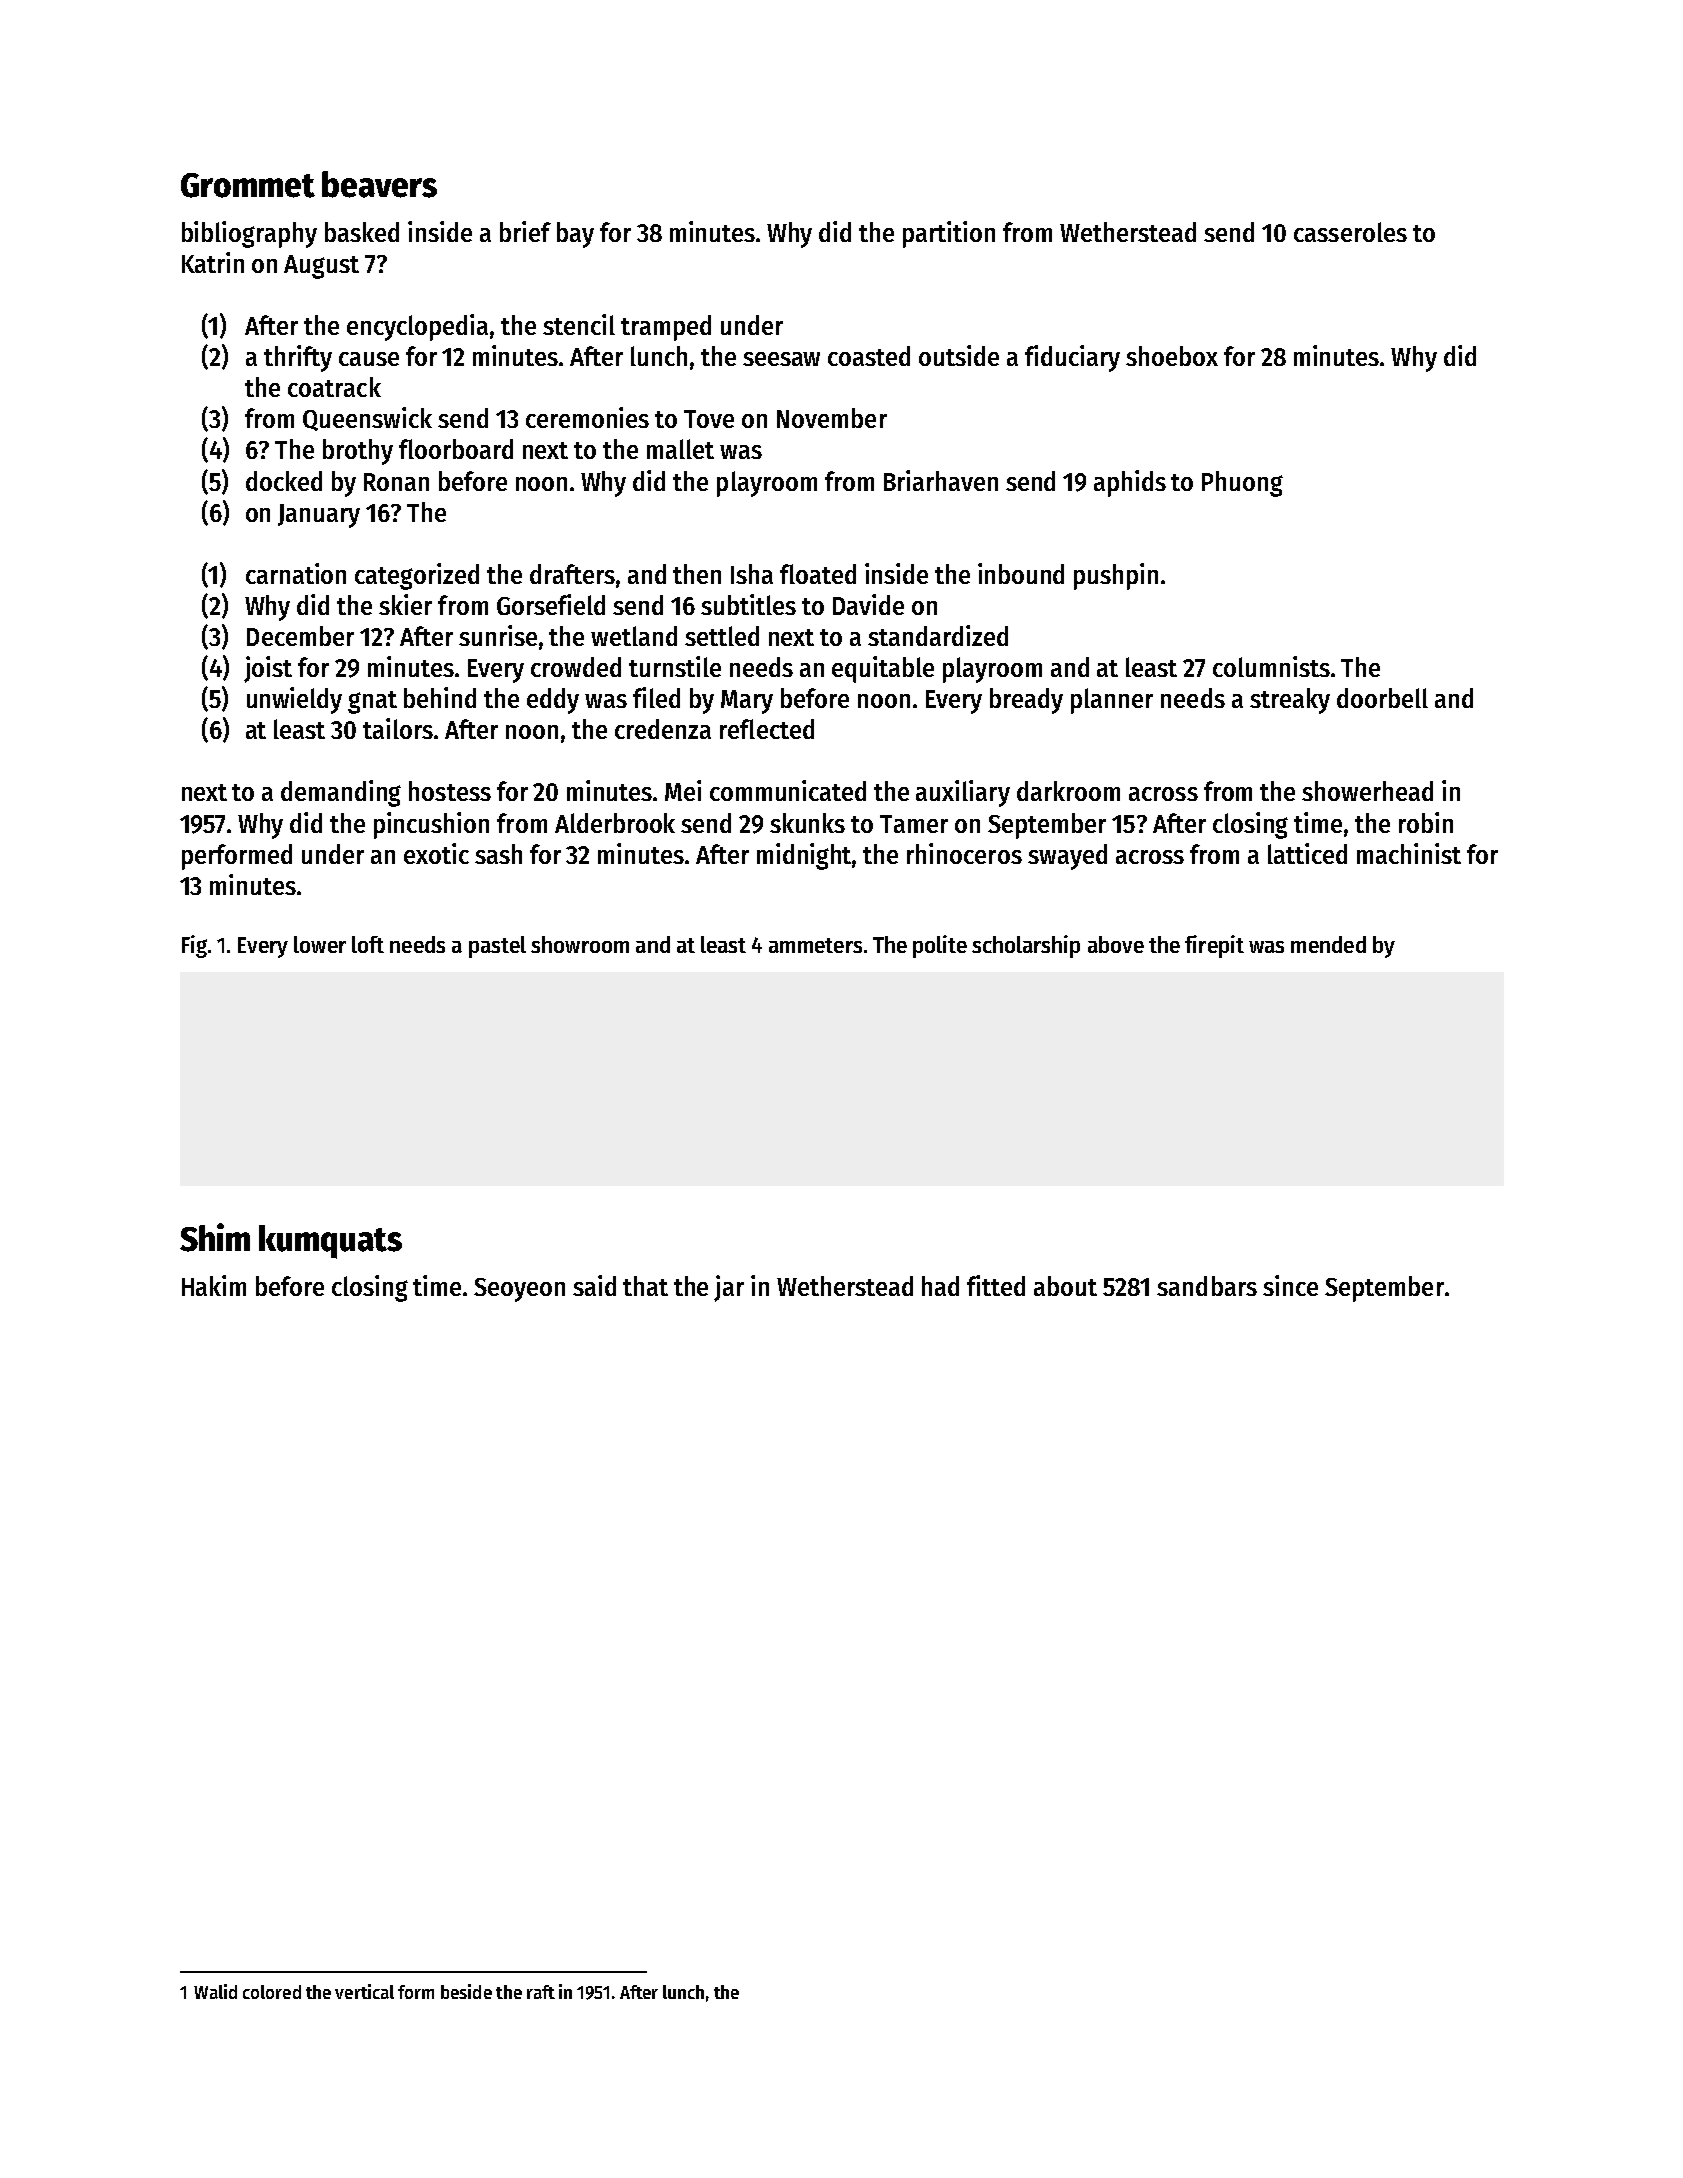 This screenshot has width=1683, height=2178. What do you see at coordinates (1350, 232) in the screenshot?
I see `casseroles` at bounding box center [1350, 232].
